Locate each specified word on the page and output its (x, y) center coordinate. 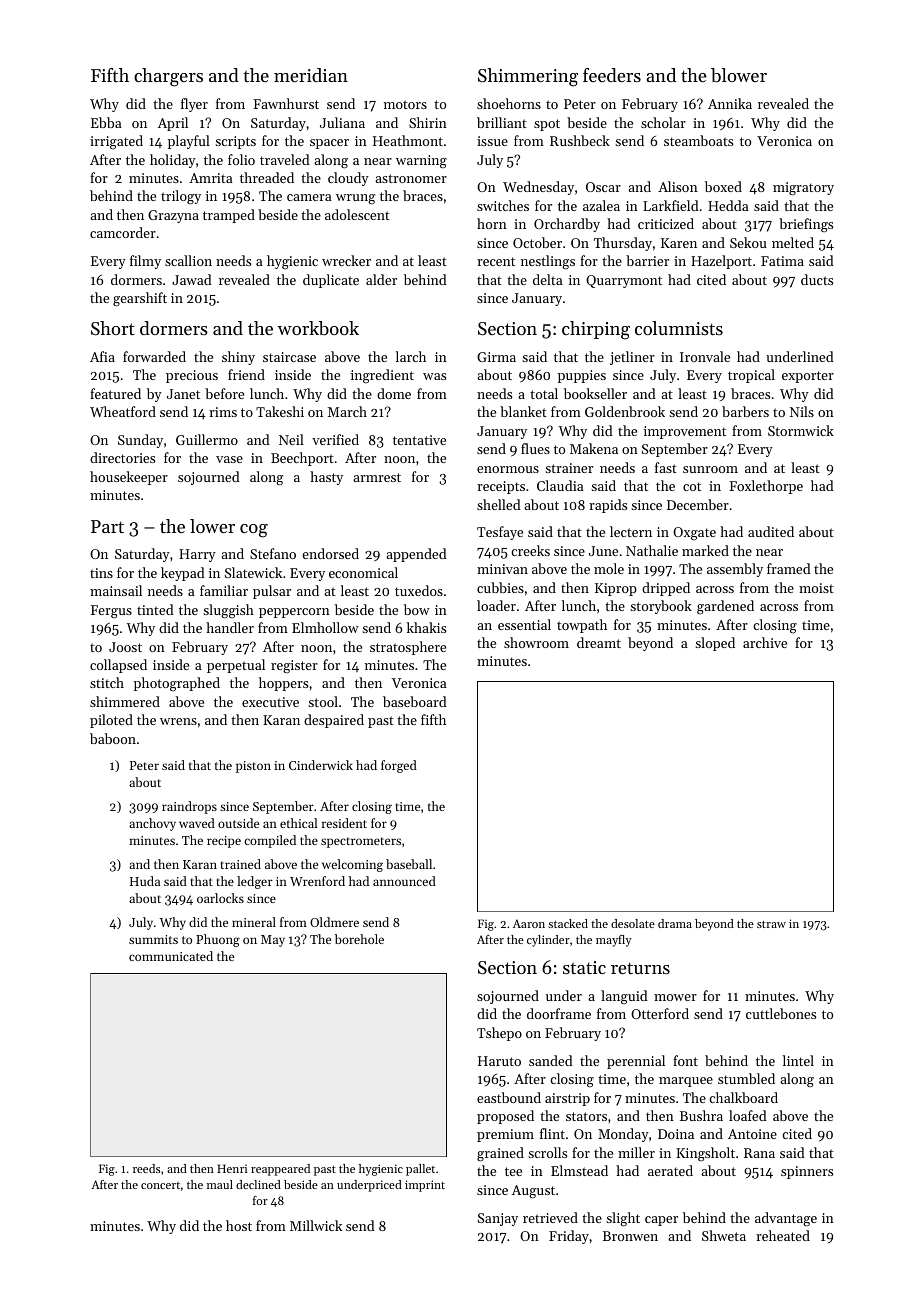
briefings (806, 225)
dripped (666, 589)
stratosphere (408, 648)
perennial (636, 1062)
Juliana (342, 122)
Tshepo (499, 1034)
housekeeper (129, 478)
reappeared (280, 1170)
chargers (168, 77)
